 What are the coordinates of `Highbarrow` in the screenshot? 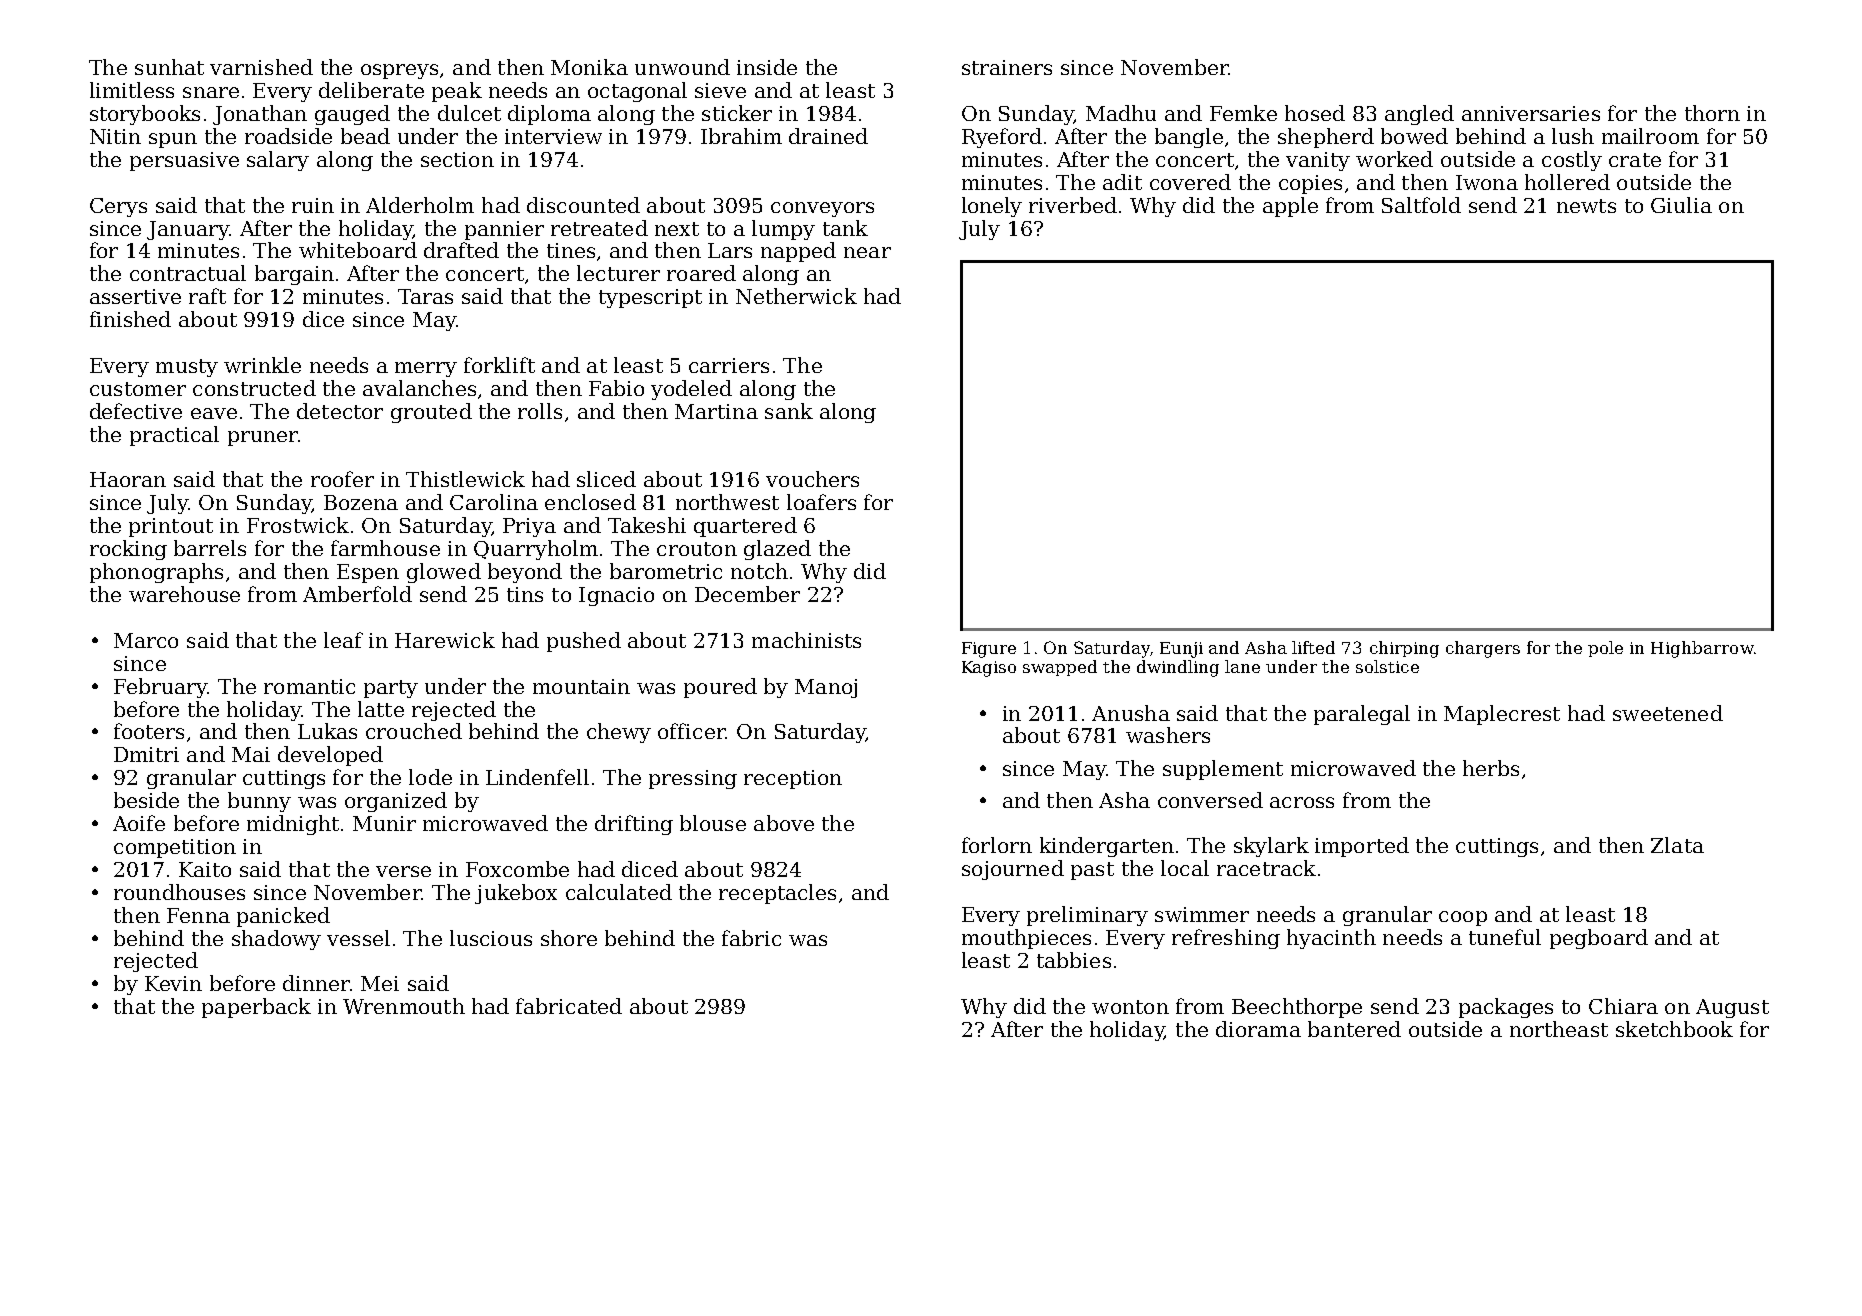 It's located at (1702, 649).
